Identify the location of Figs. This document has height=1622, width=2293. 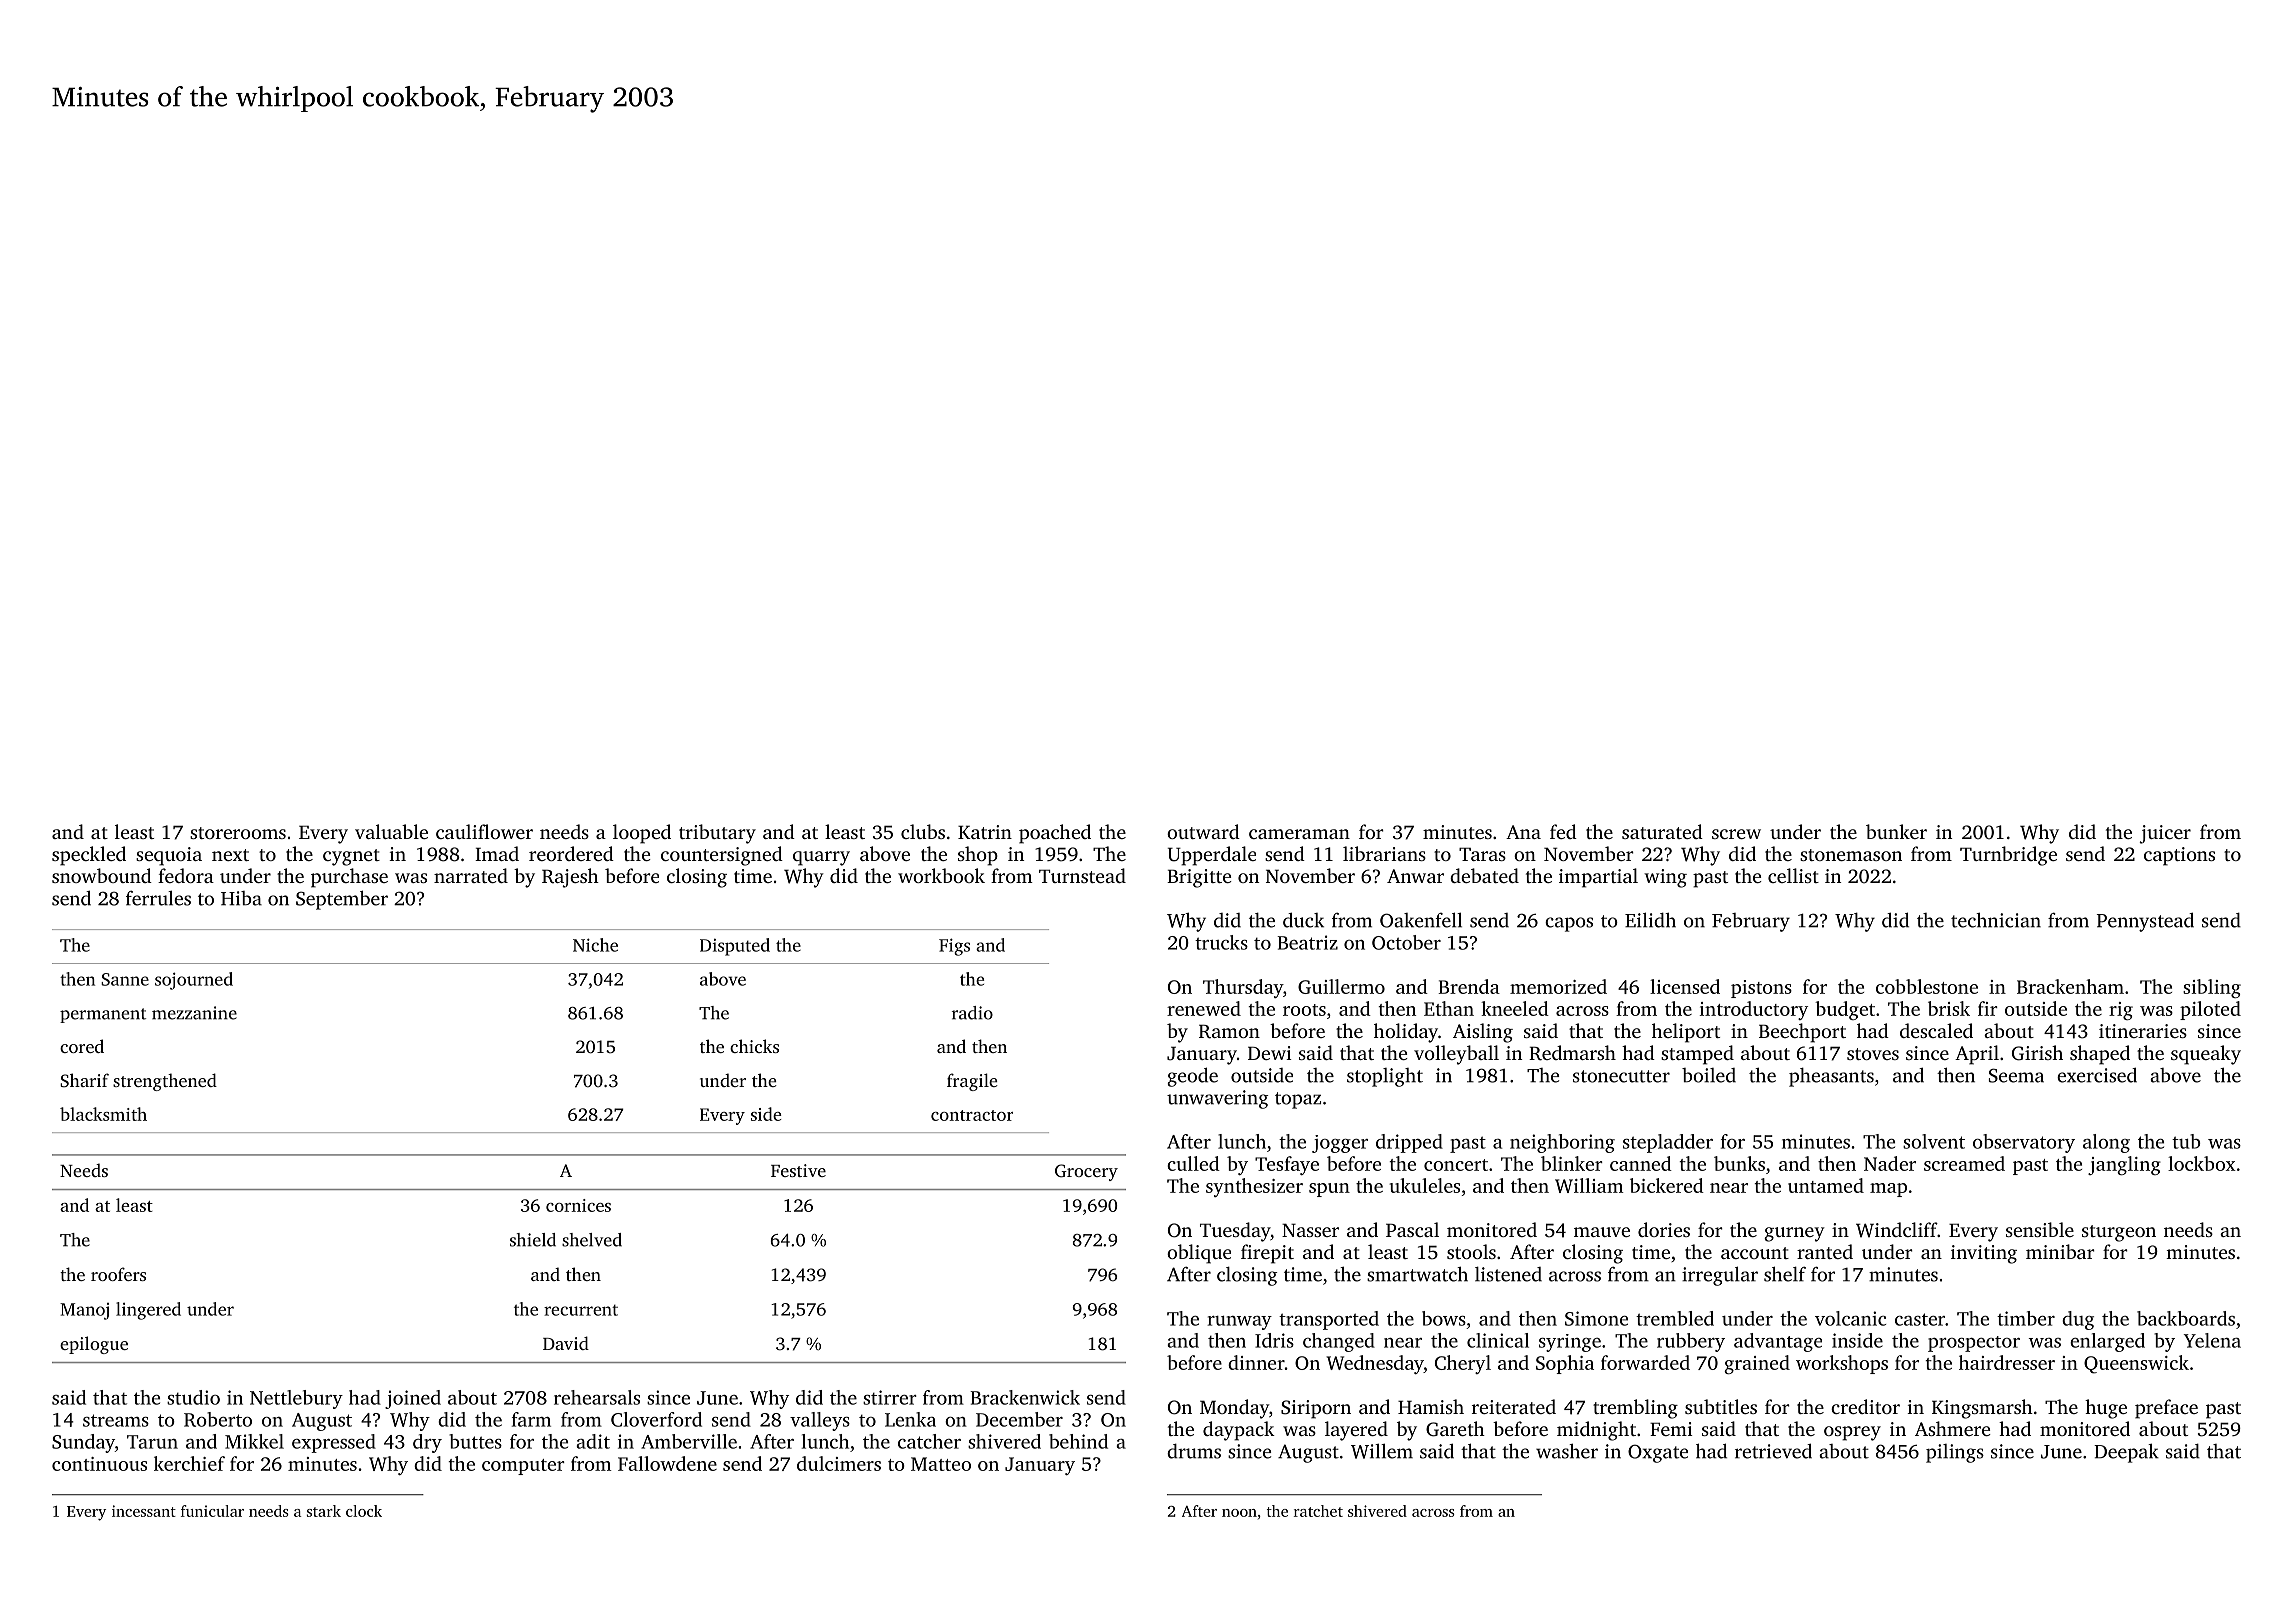
(954, 947).
